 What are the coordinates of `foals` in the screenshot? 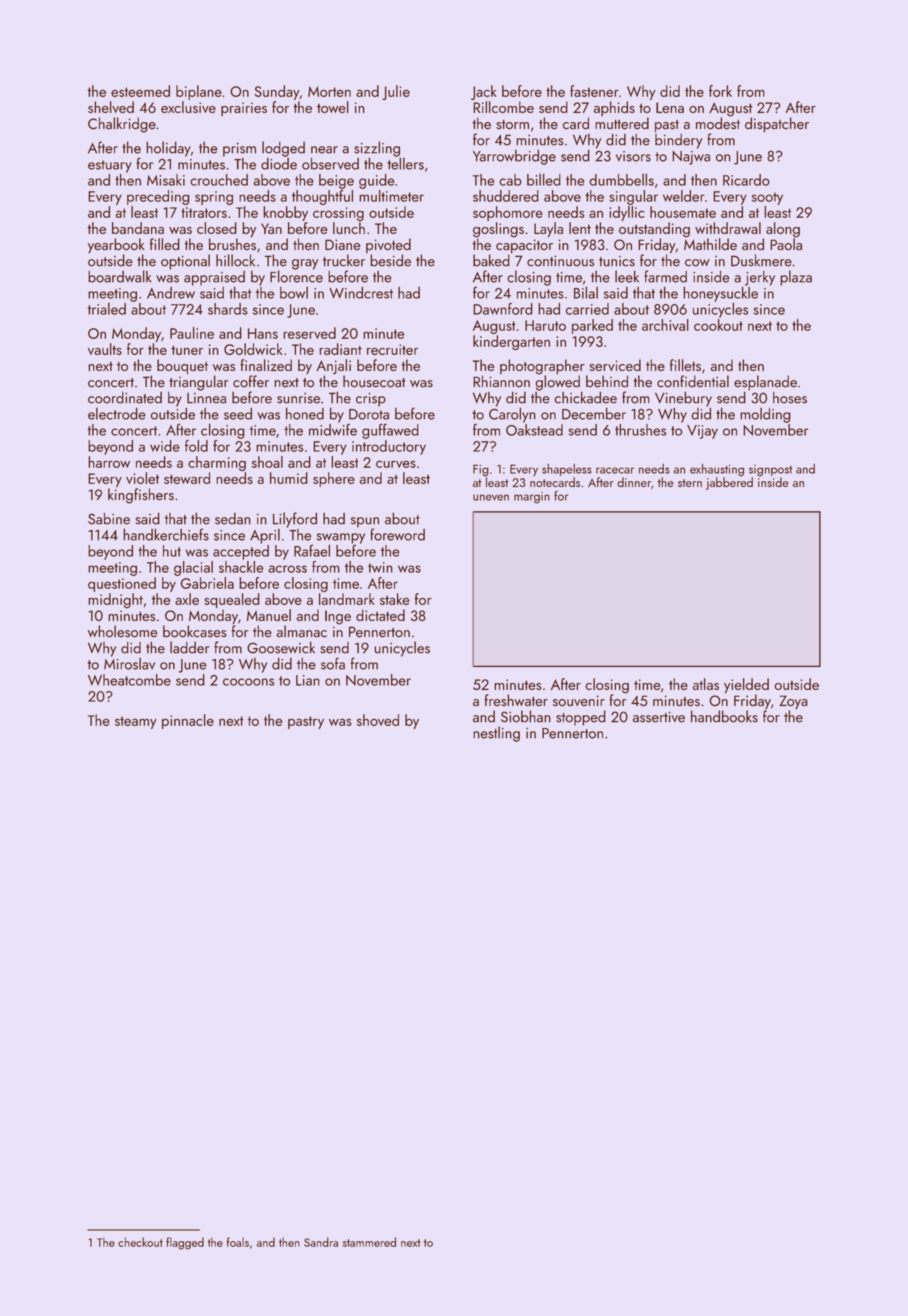 It's located at (238, 1242).
